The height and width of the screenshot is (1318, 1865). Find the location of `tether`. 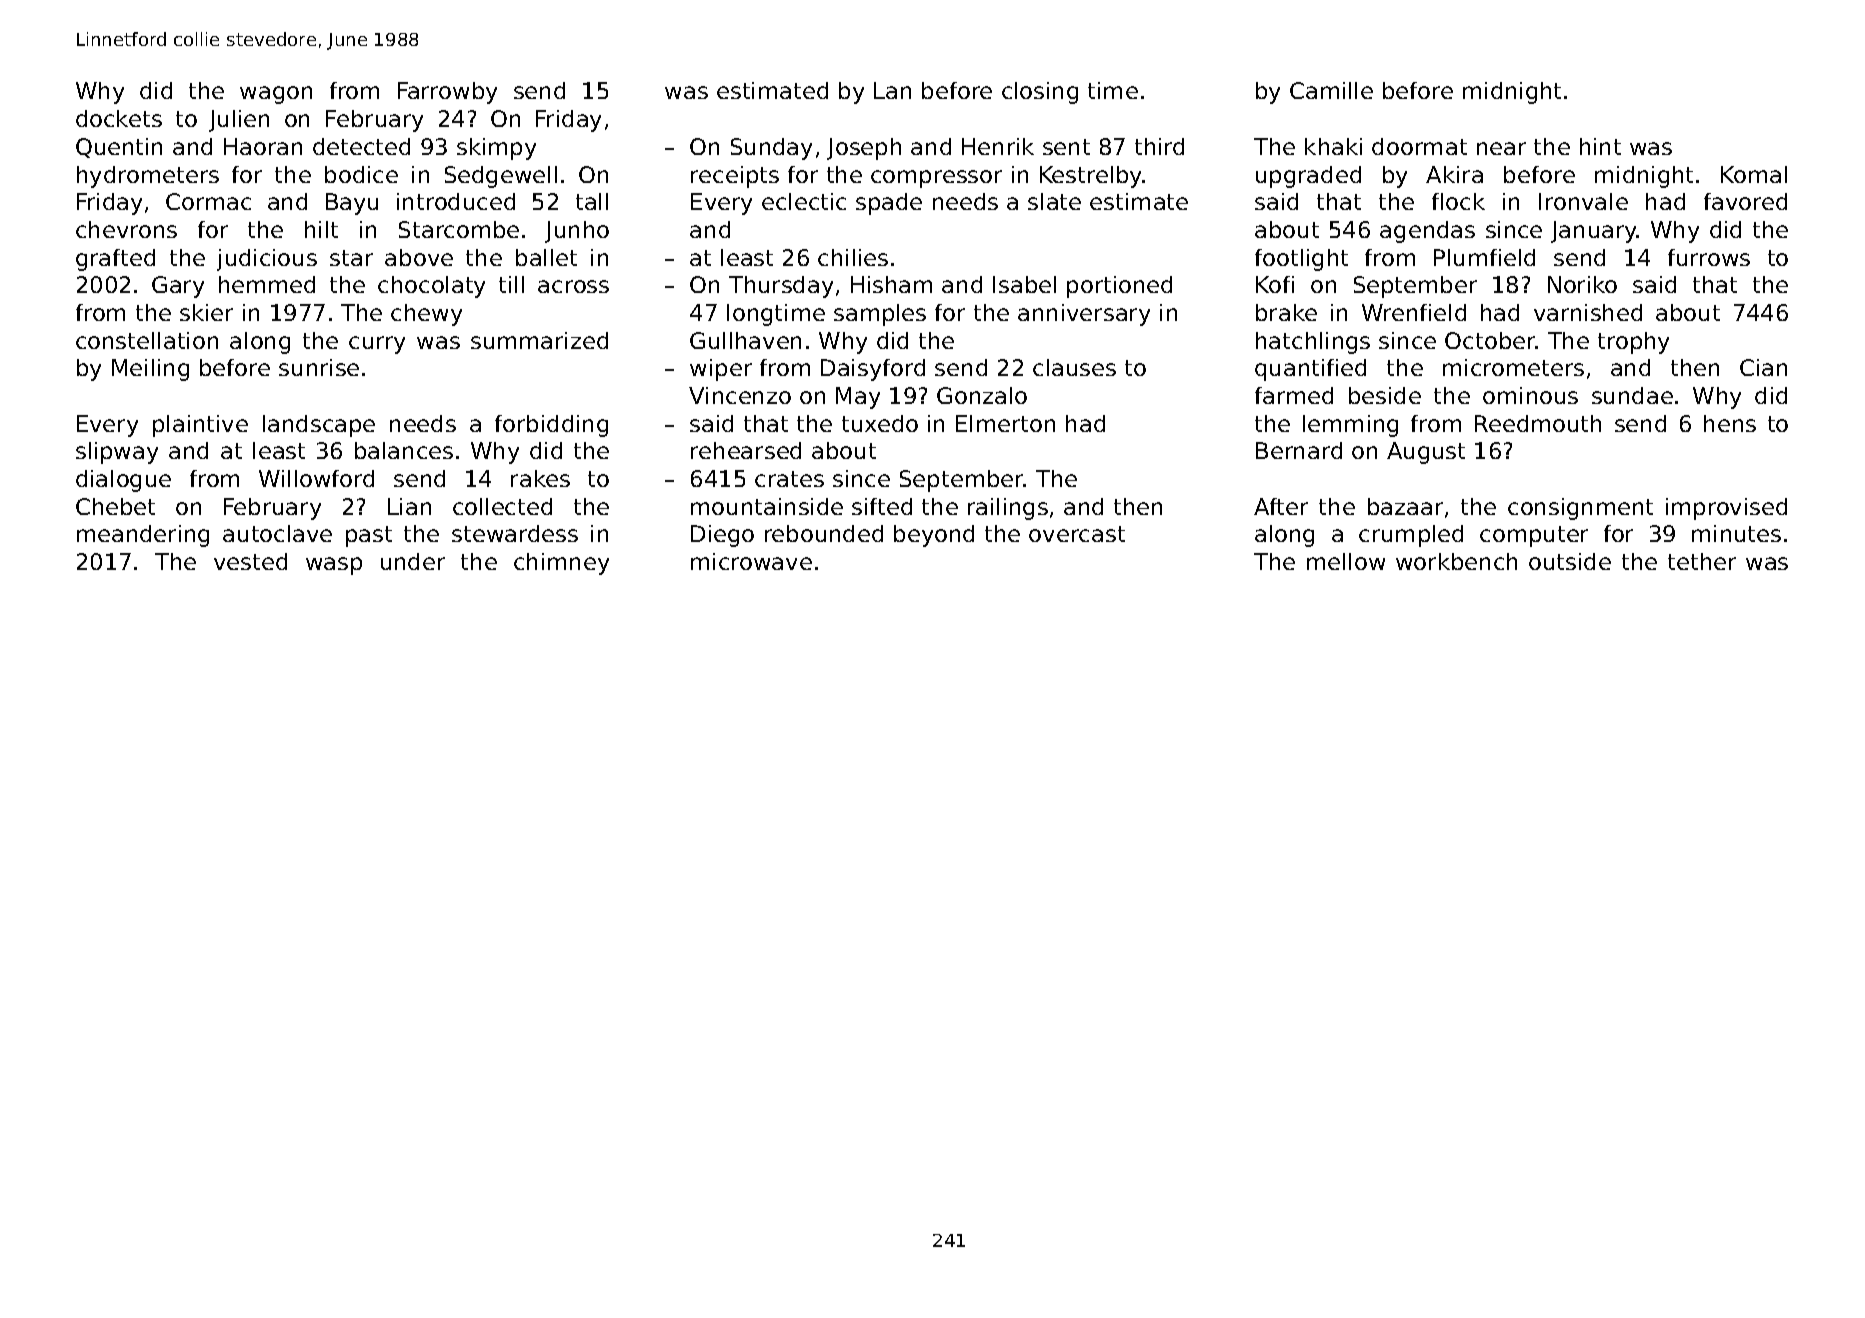

tether is located at coordinates (1702, 561).
